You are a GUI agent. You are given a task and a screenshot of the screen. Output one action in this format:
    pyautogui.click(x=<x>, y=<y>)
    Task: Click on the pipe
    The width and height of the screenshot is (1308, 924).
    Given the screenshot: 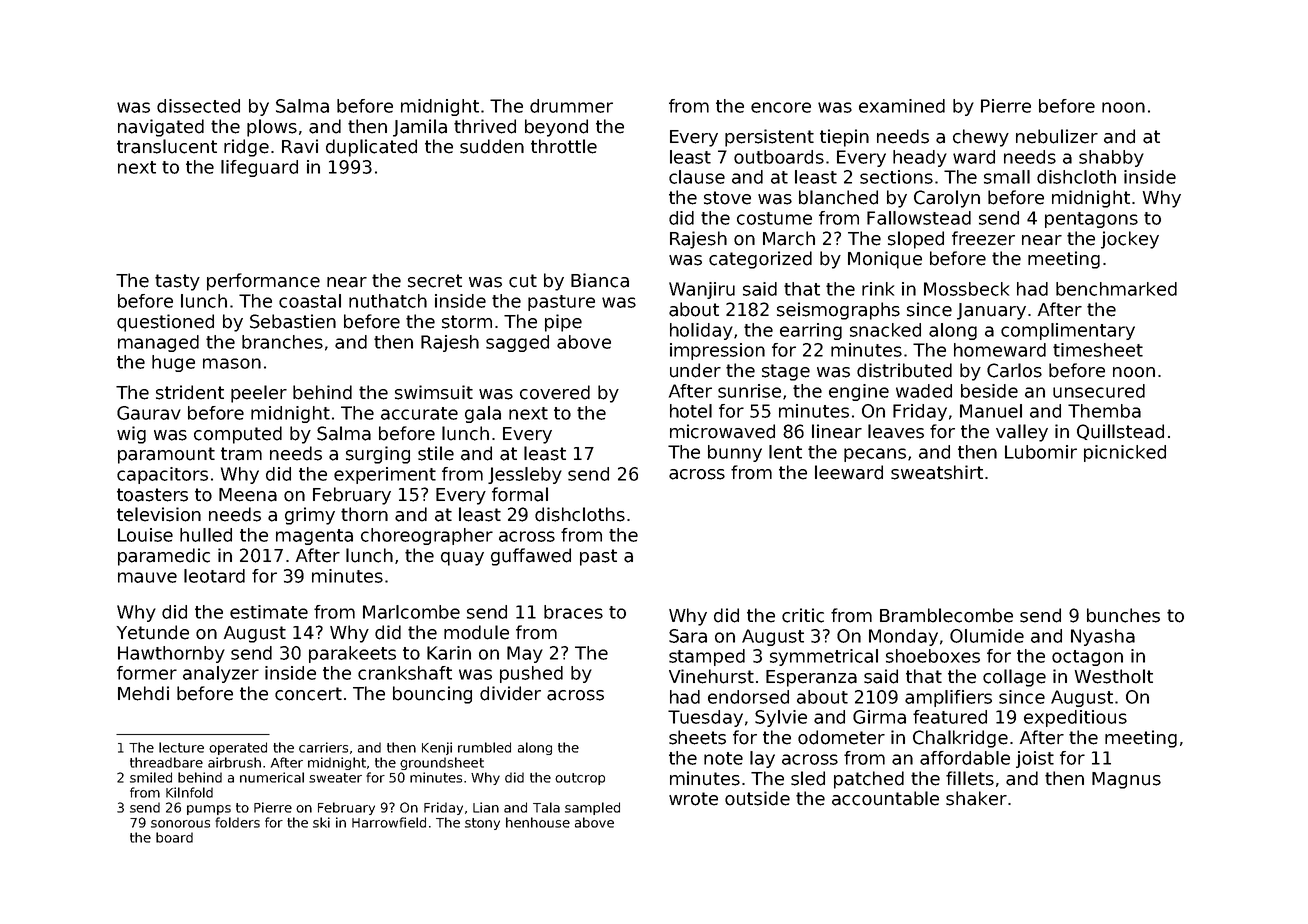 What is the action you would take?
    pyautogui.click(x=563, y=323)
